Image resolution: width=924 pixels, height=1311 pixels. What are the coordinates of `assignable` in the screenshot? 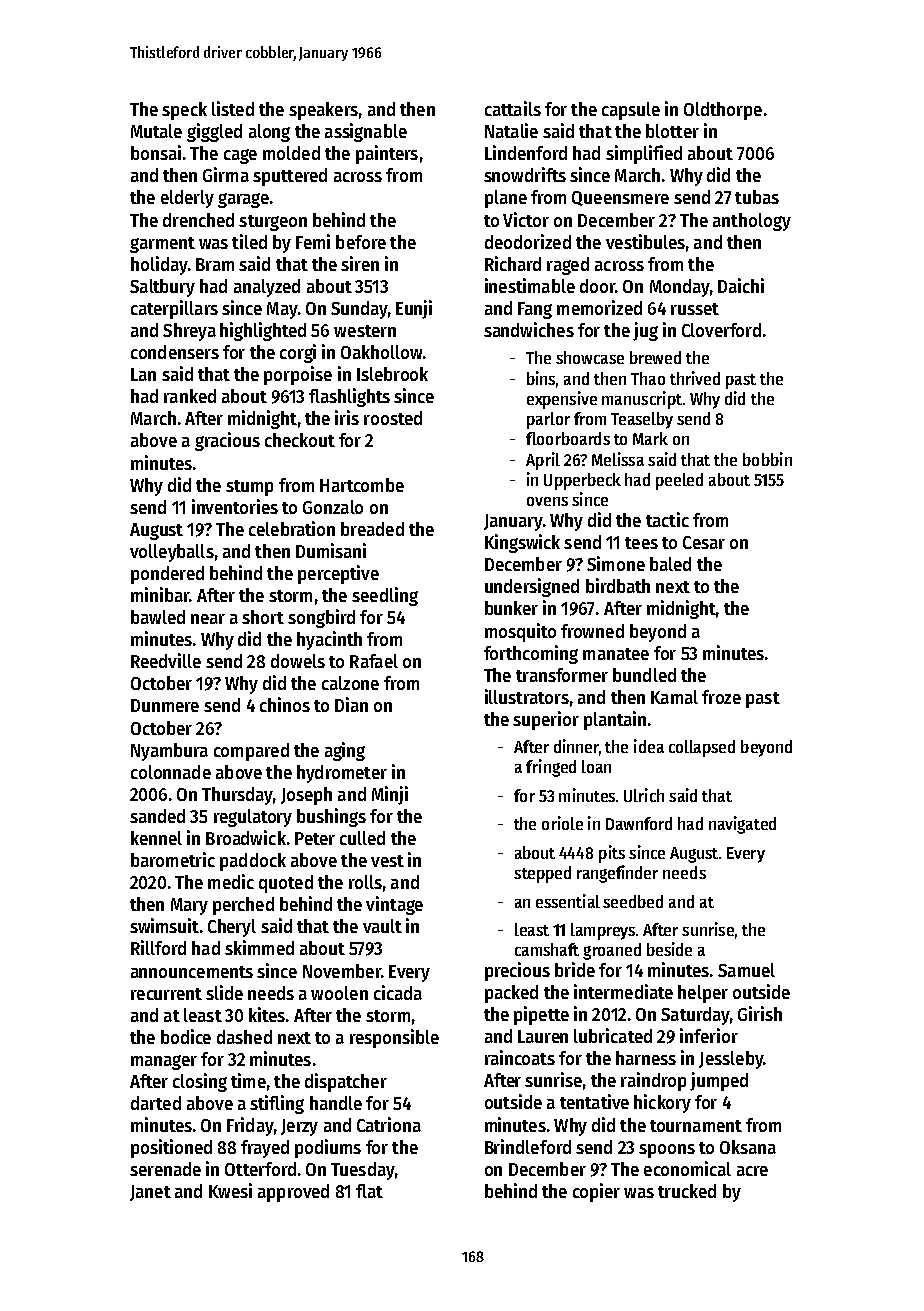 It's located at (366, 132).
